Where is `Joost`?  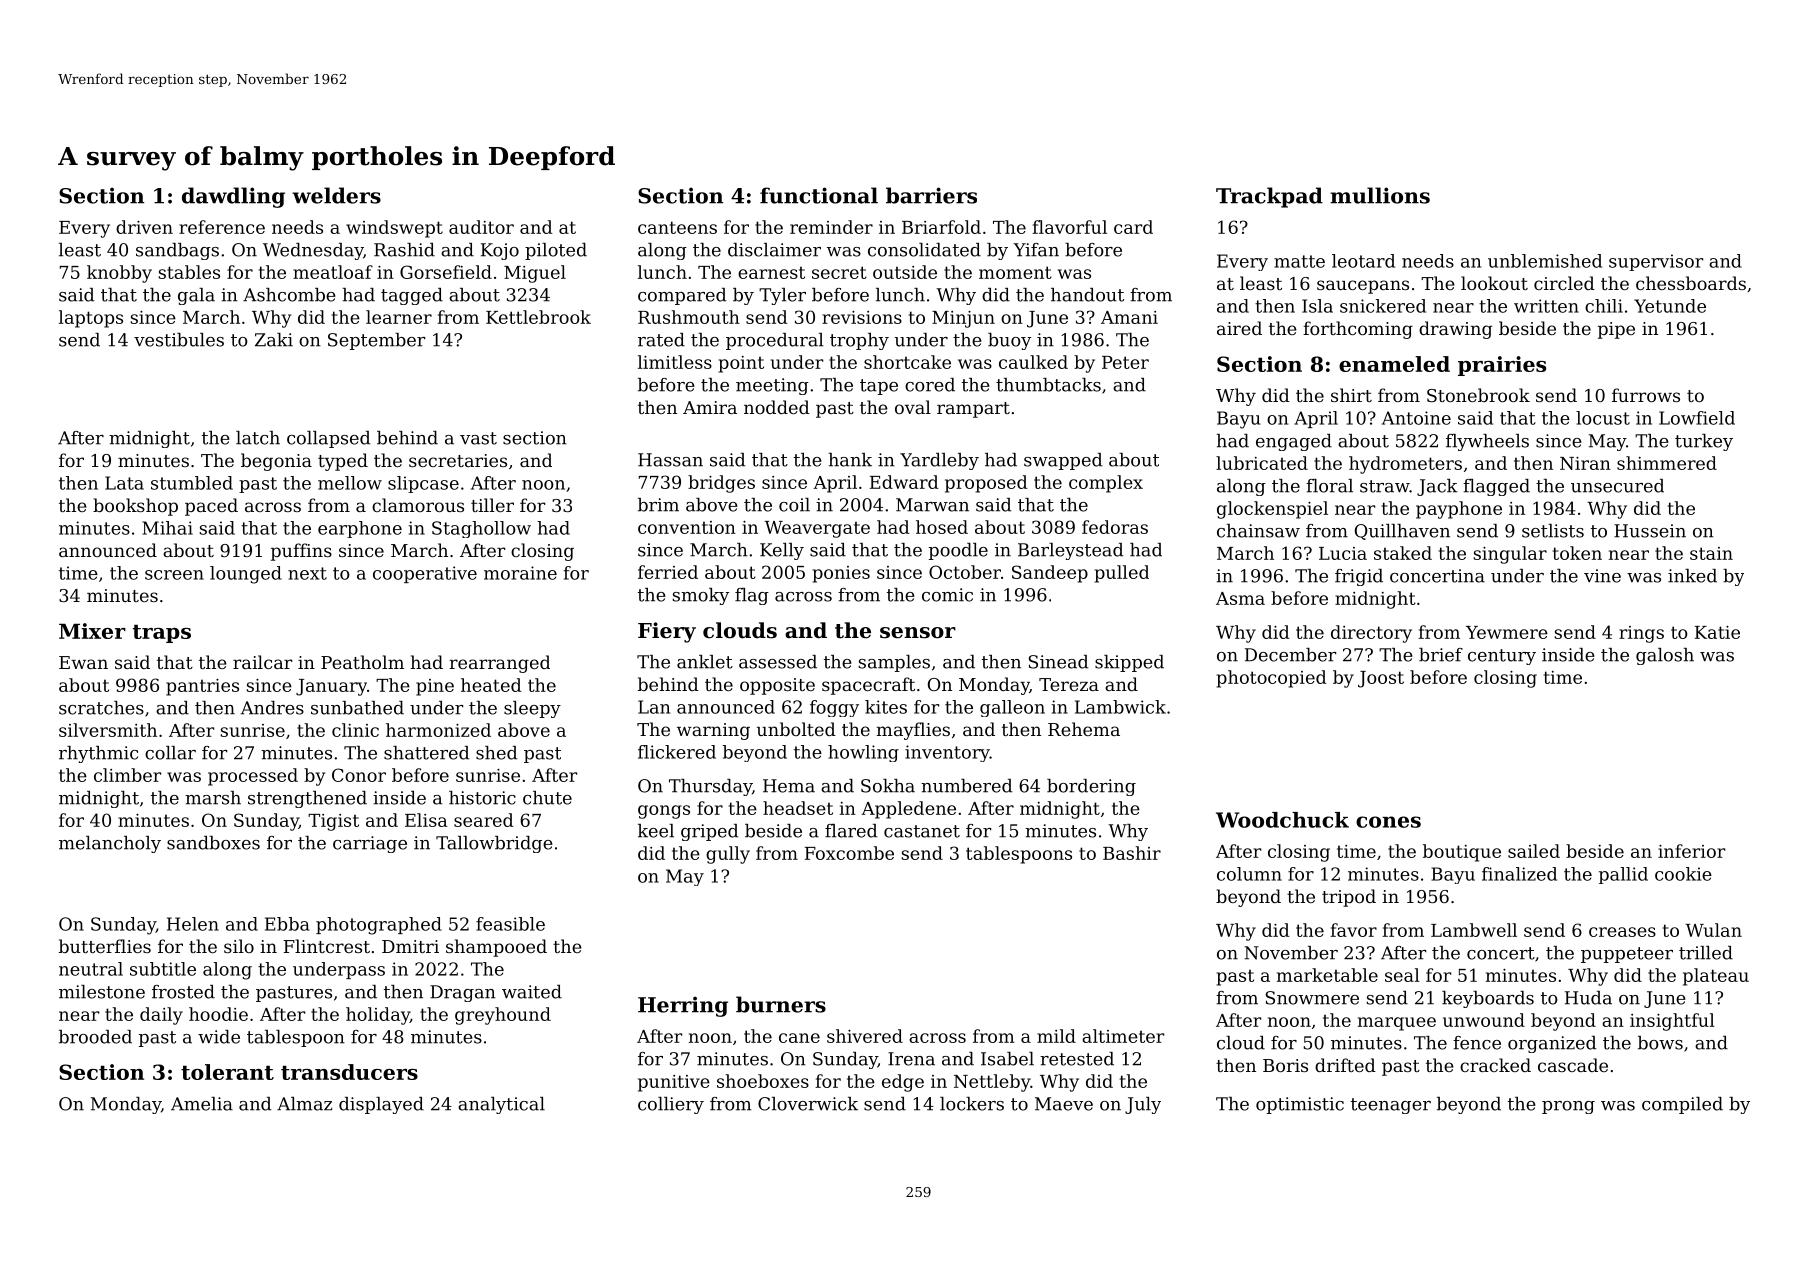
Joost is located at coordinates (1381, 679).
